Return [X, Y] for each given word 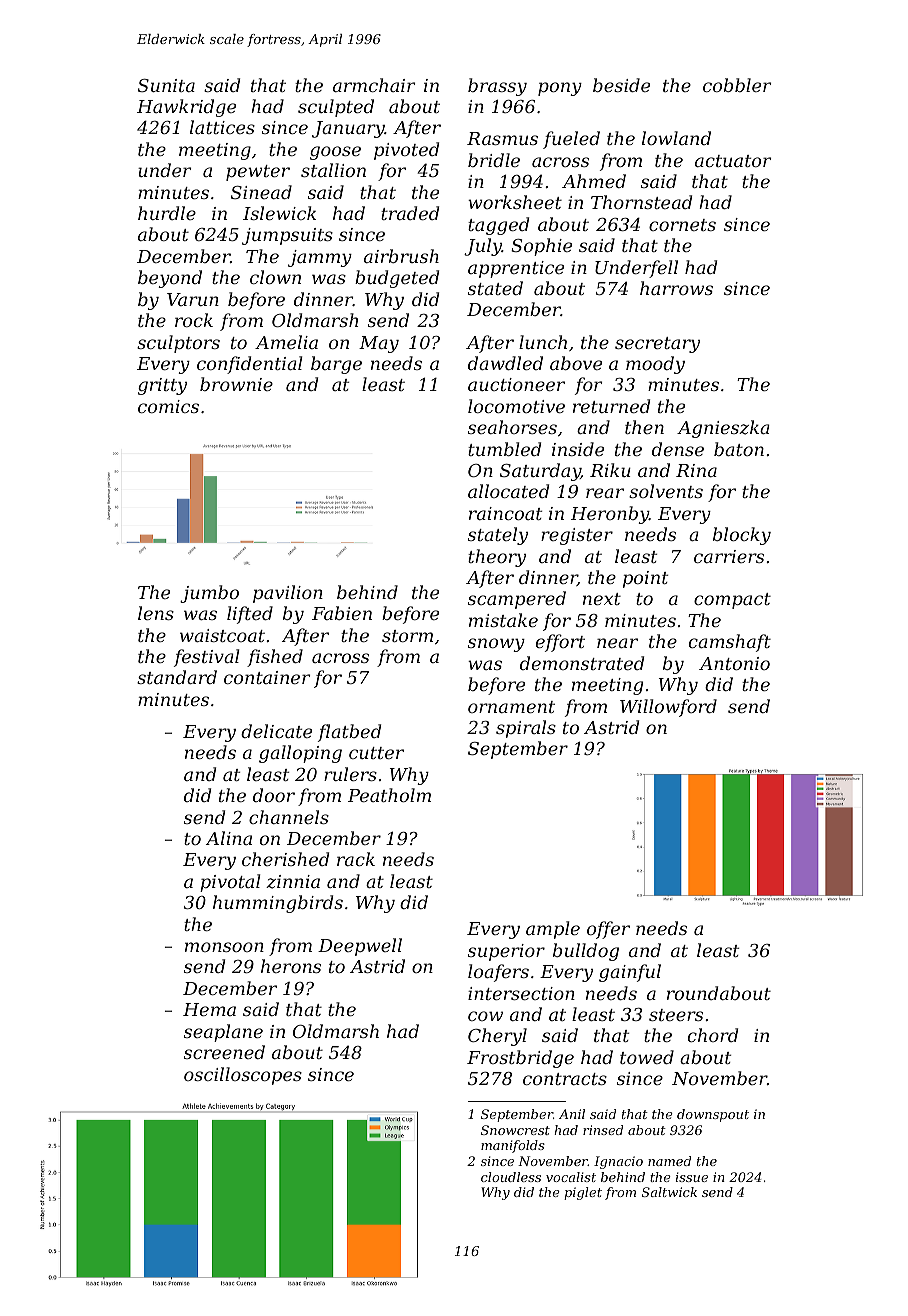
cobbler [737, 85]
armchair [374, 85]
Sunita [166, 85]
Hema [209, 1009]
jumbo [209, 594]
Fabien [342, 613]
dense [678, 449]
